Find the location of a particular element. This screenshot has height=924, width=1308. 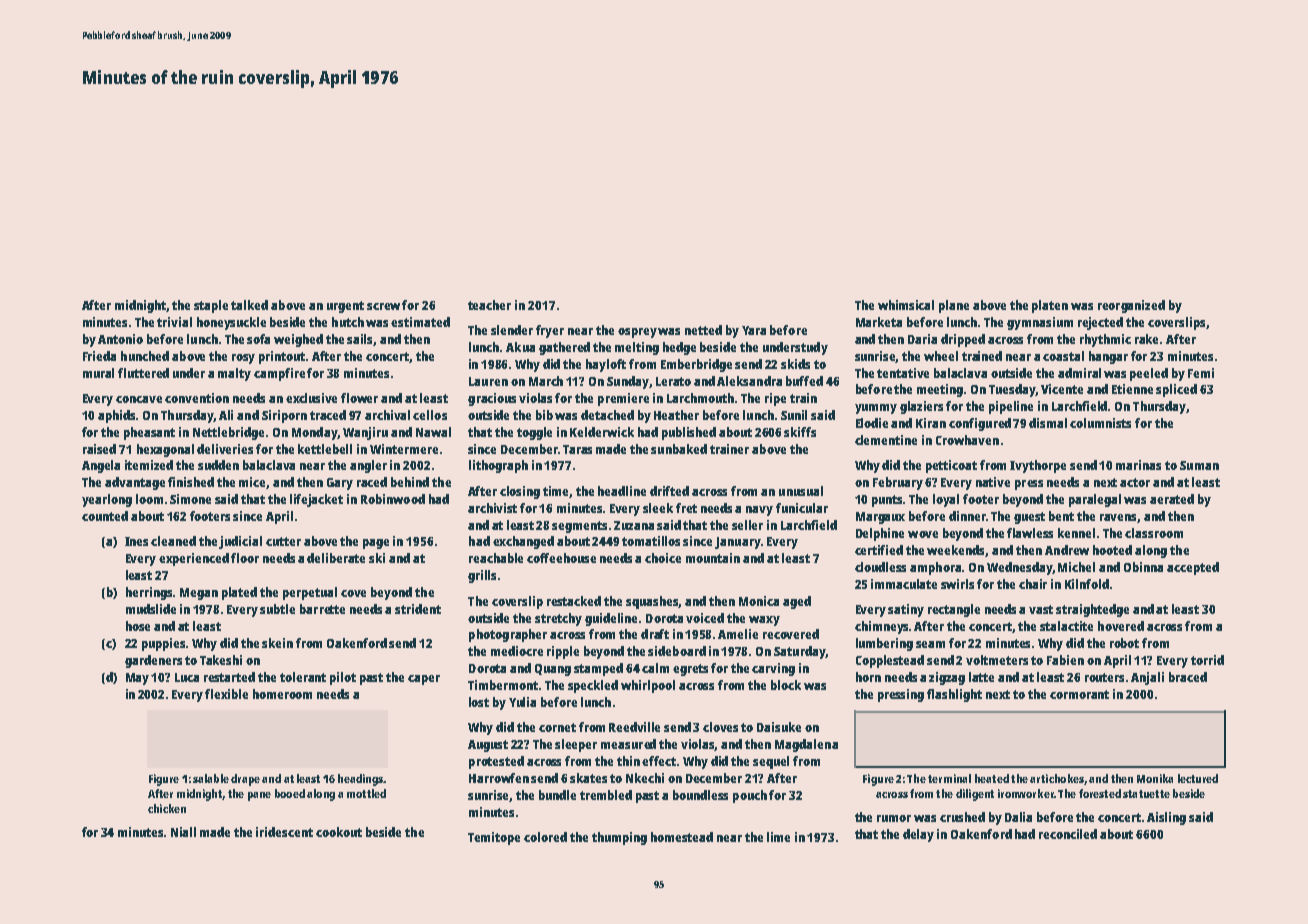

routers is located at coordinates (1104, 677).
